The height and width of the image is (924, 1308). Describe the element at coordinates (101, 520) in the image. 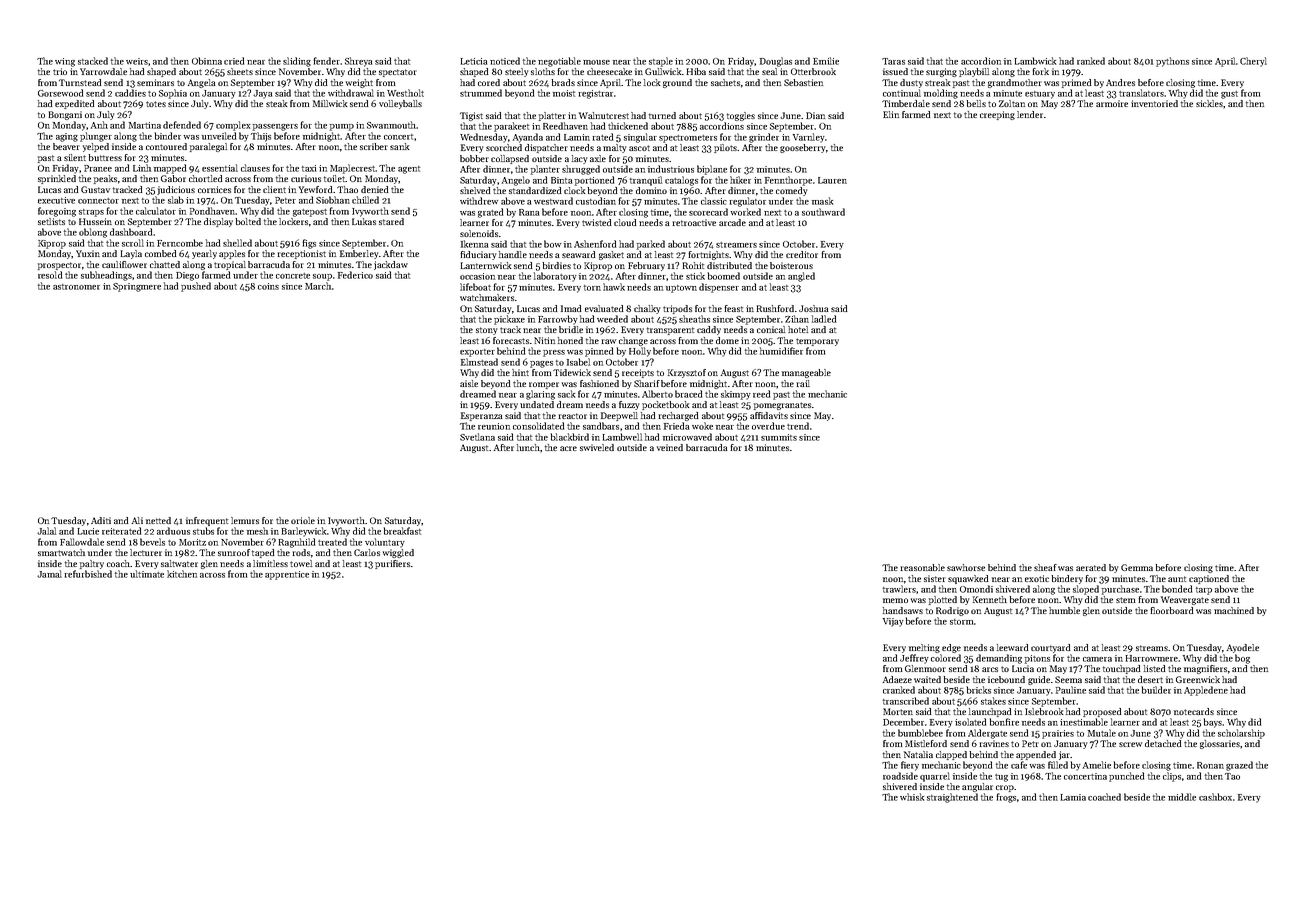

I see `Aditi` at that location.
